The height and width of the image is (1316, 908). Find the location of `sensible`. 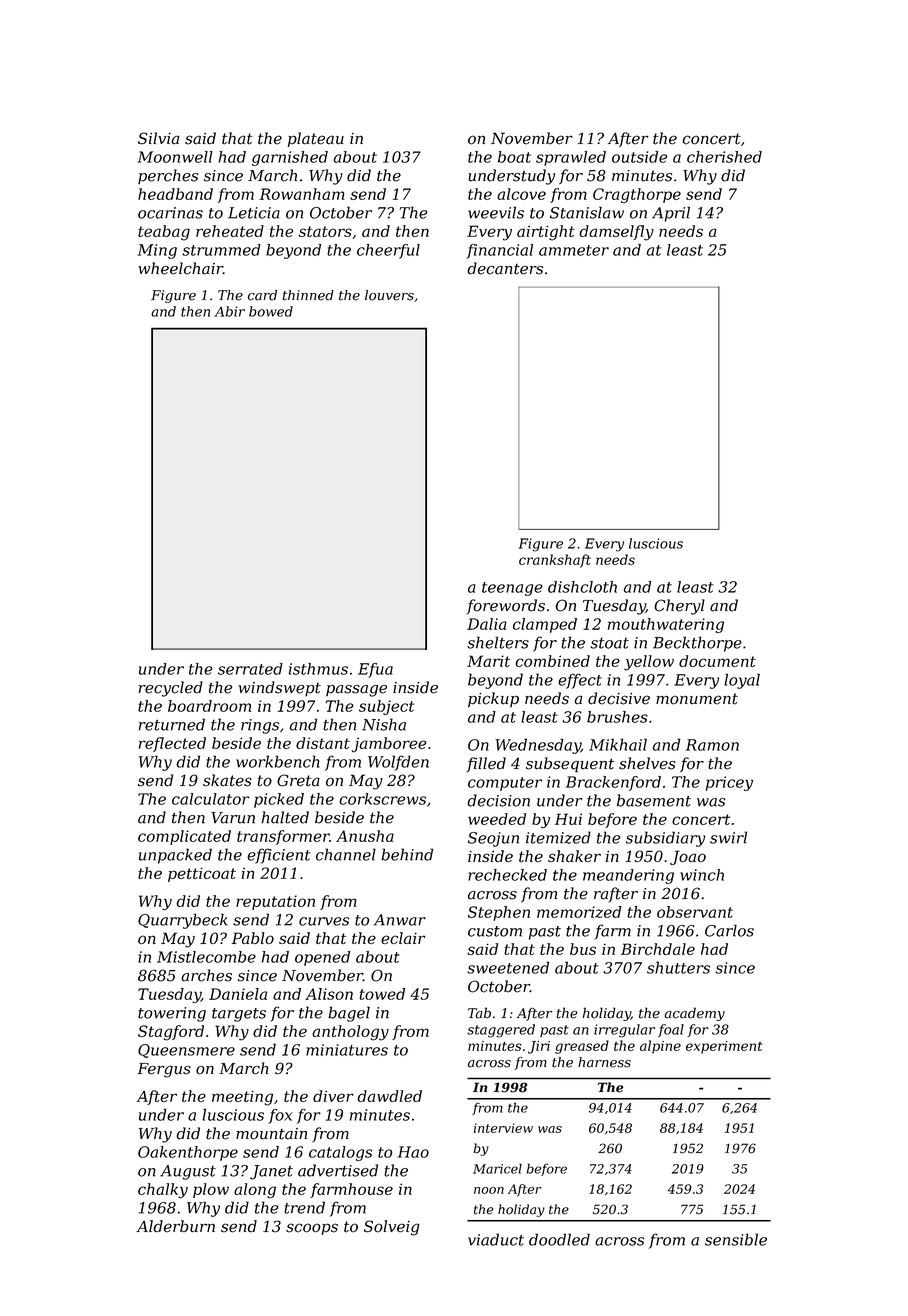

sensible is located at coordinates (736, 1239).
